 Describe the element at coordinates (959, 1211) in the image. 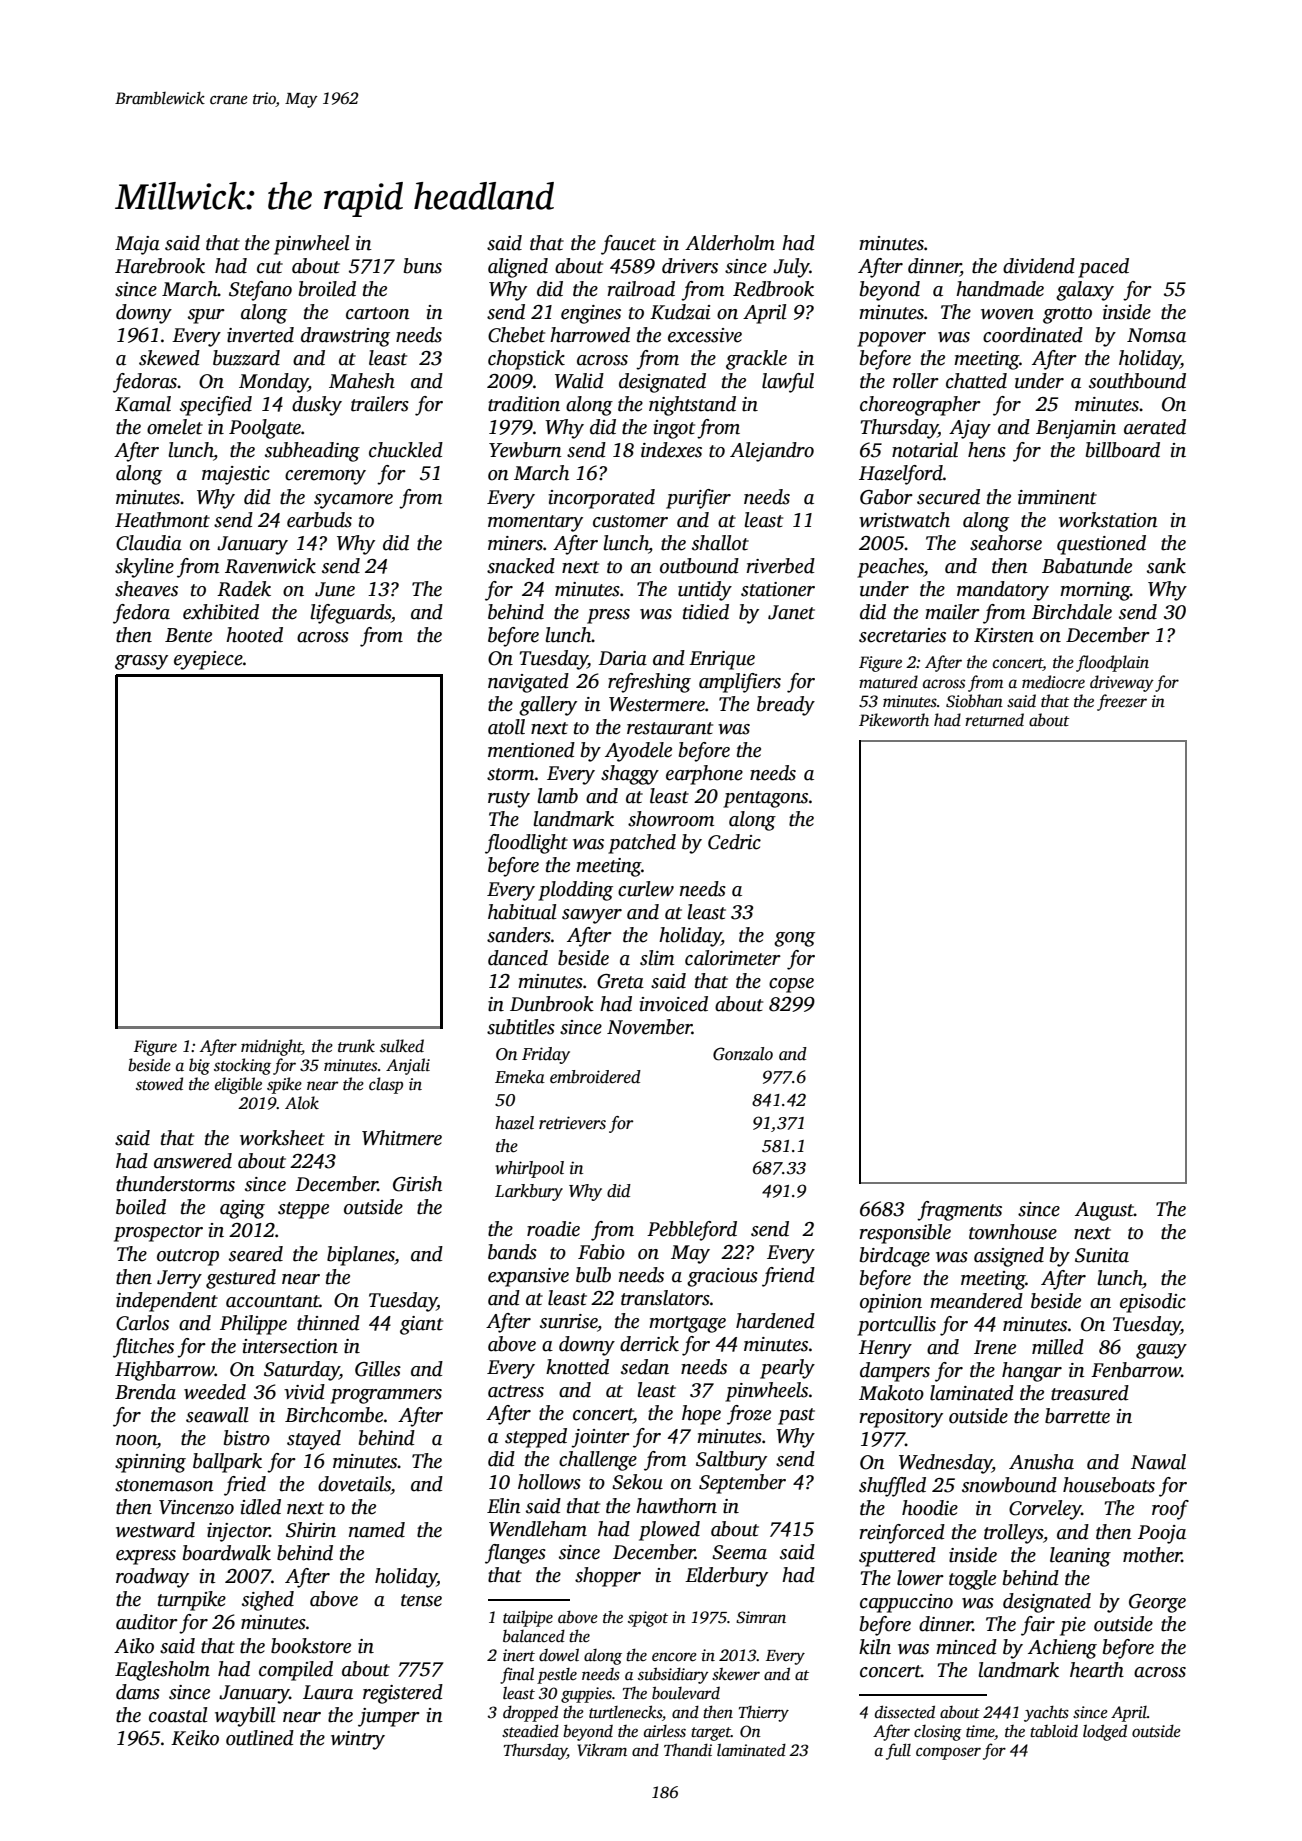

I see `fragments` at that location.
